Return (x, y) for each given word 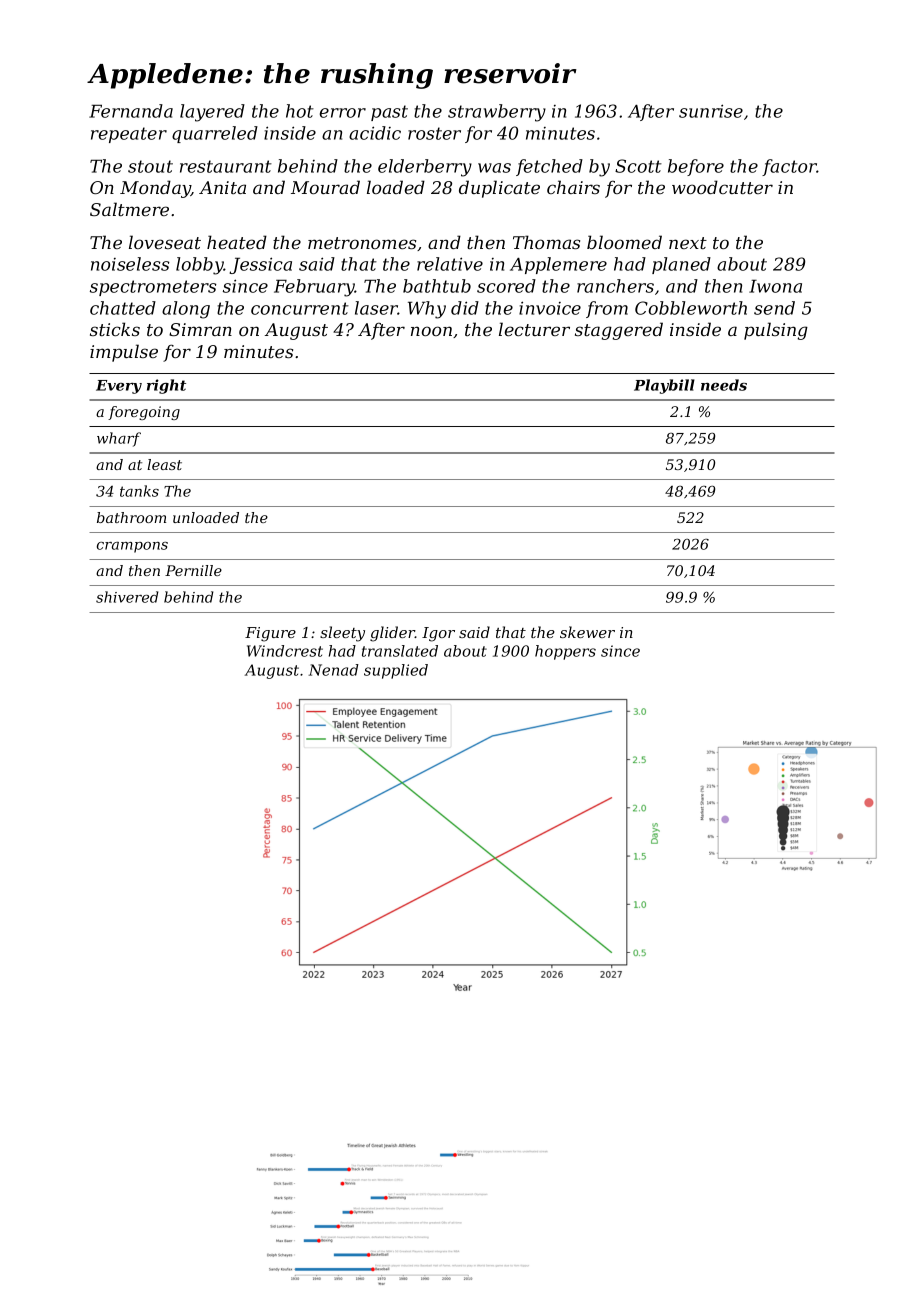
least (164, 464)
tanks (139, 491)
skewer (587, 632)
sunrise (711, 111)
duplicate (499, 189)
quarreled (215, 134)
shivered (127, 597)
